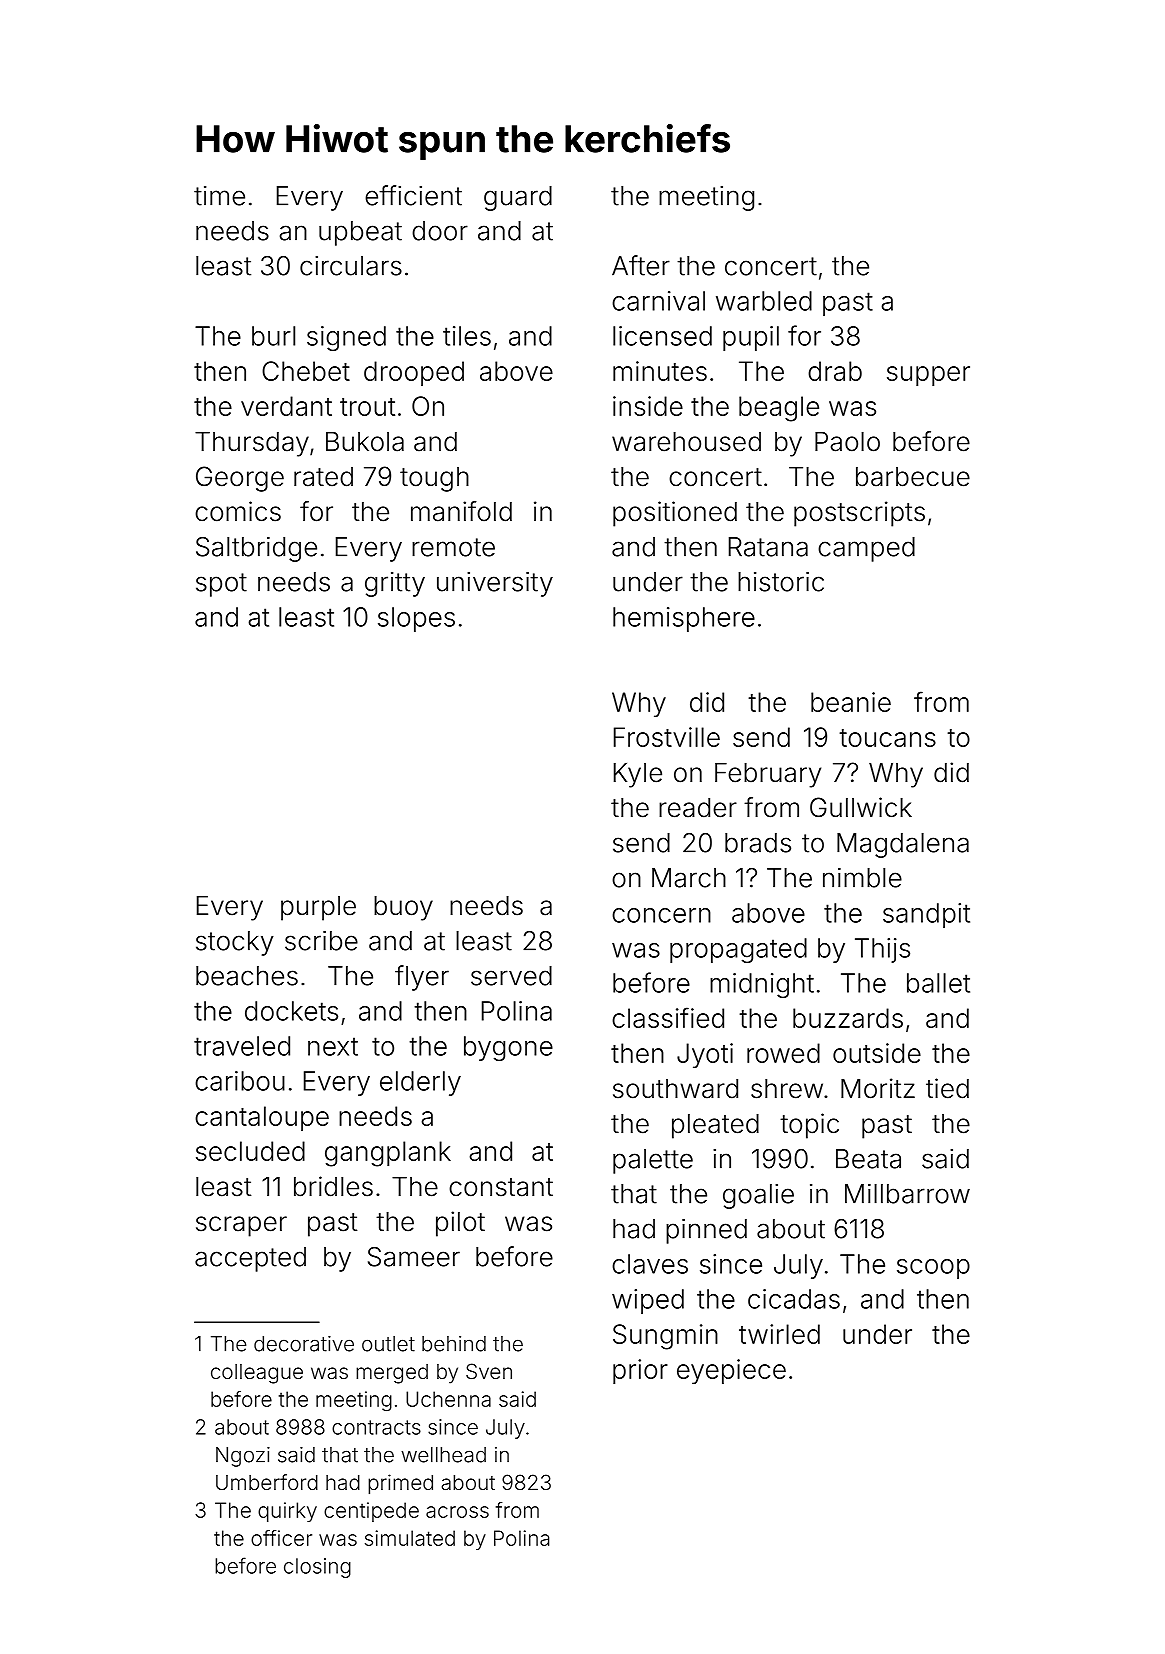  Describe the element at coordinates (371, 1512) in the image. I see `centipede` at that location.
